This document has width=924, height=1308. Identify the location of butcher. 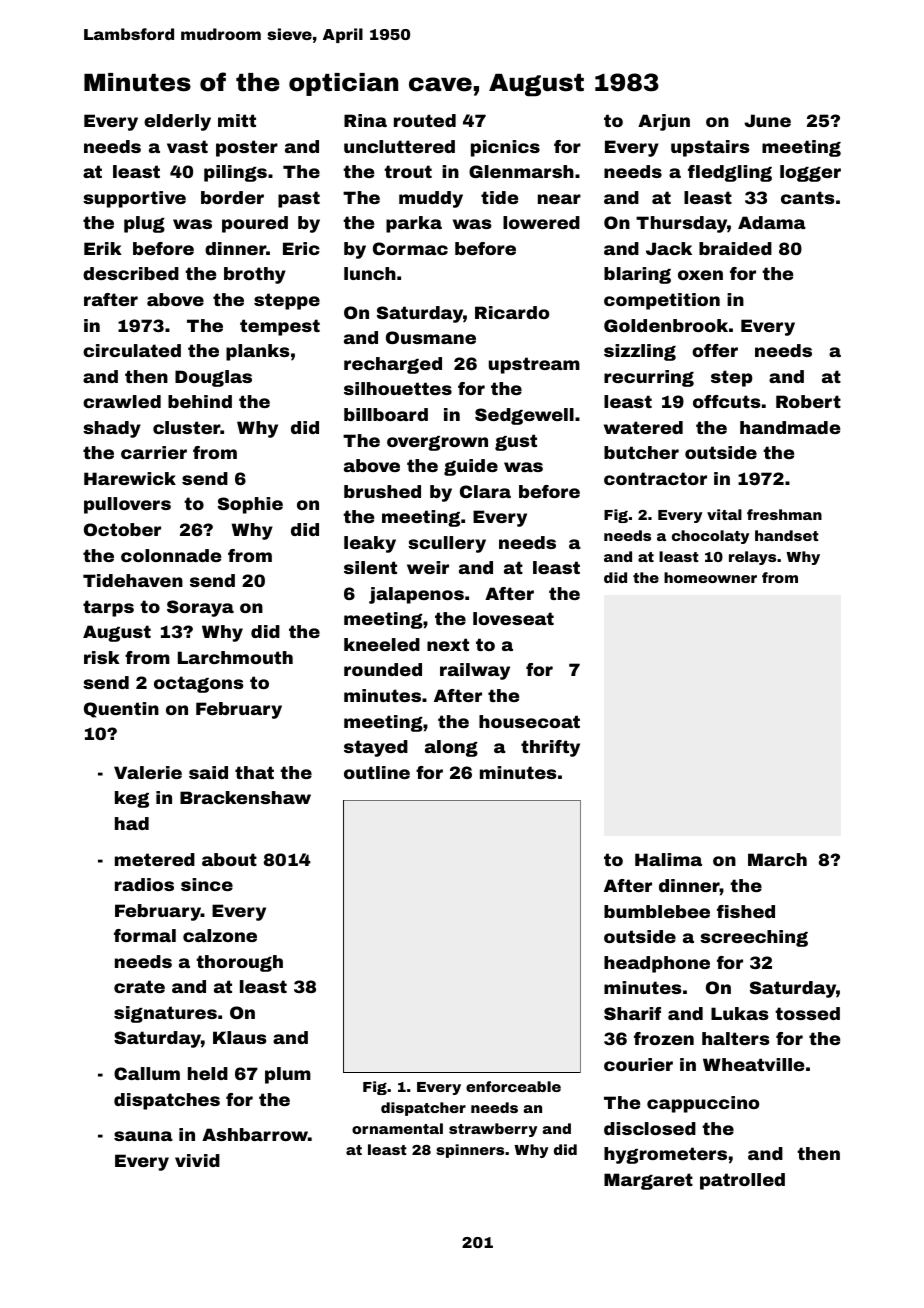
(641, 452).
